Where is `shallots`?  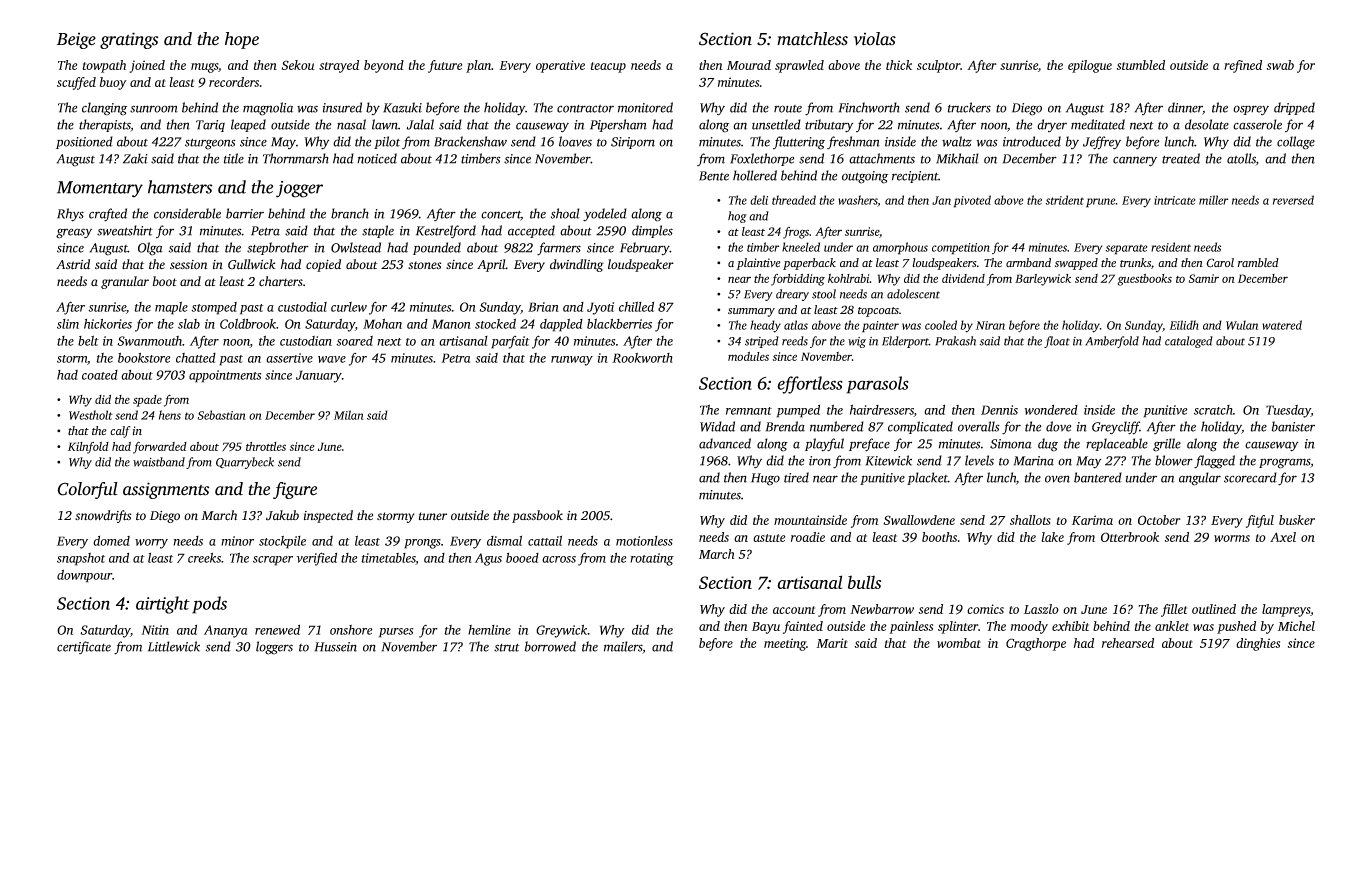 shallots is located at coordinates (1030, 520).
